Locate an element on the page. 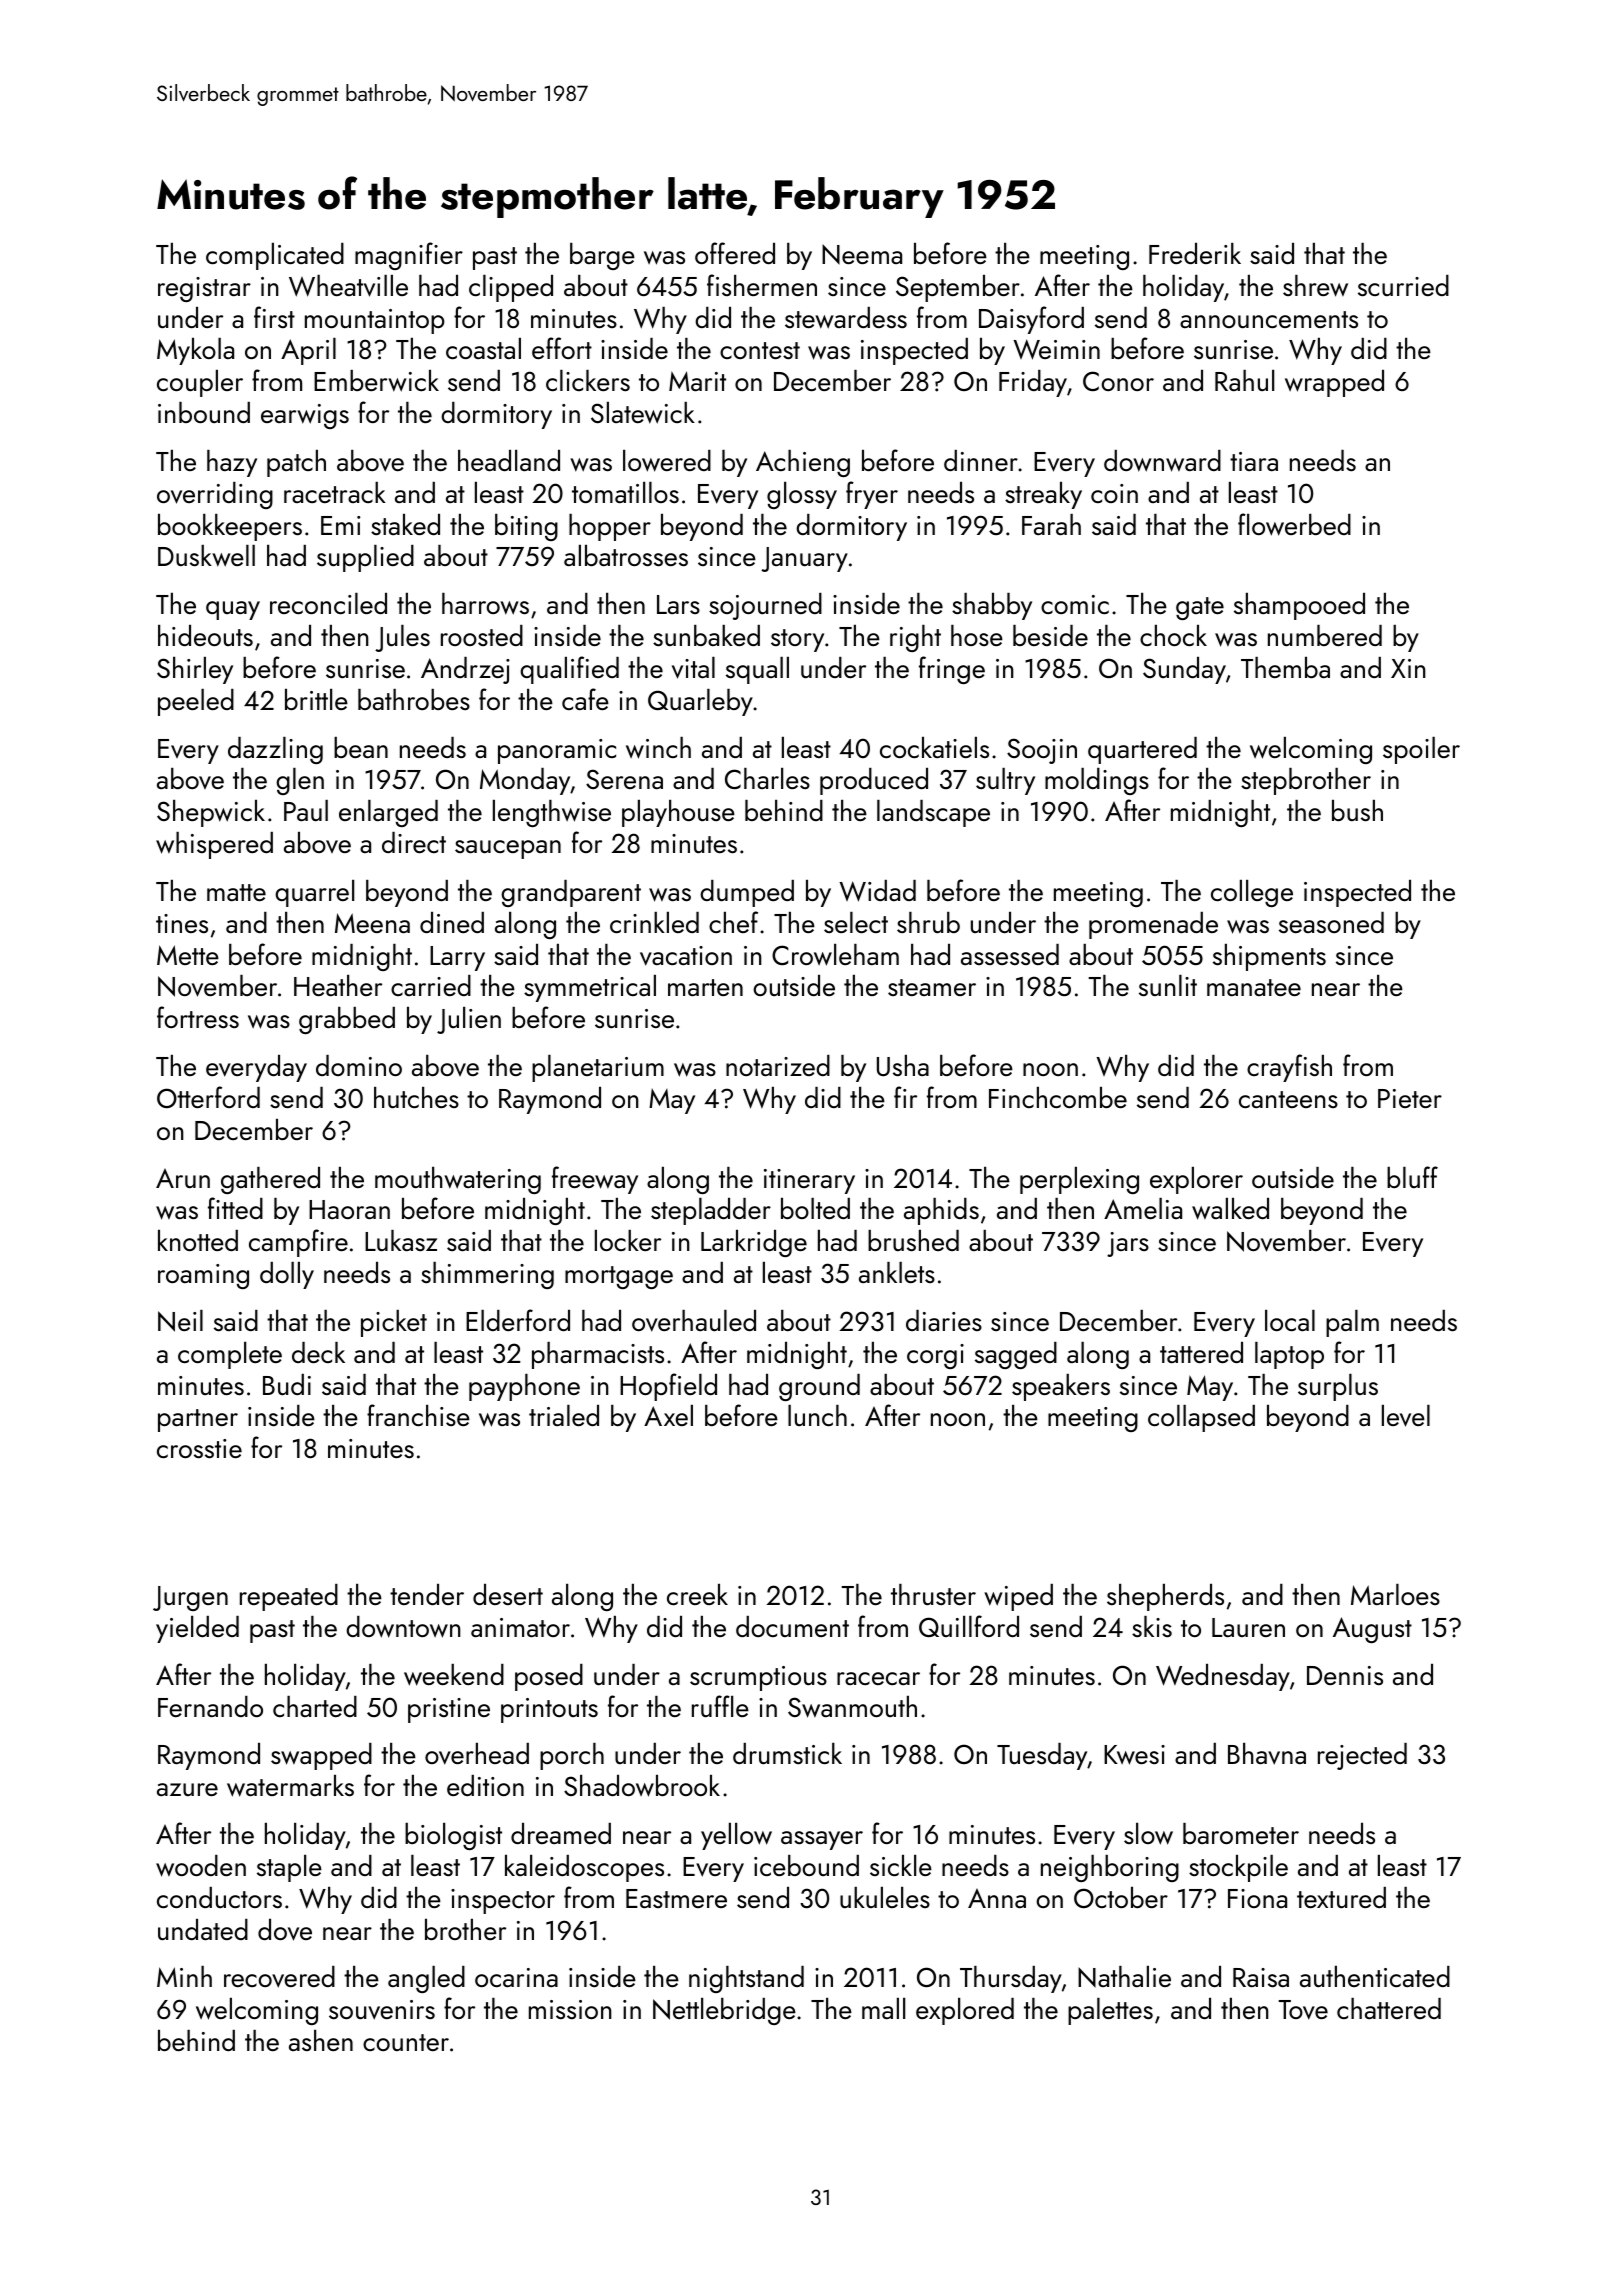 This image has height=2292, width=1620. azure is located at coordinates (187, 1789).
